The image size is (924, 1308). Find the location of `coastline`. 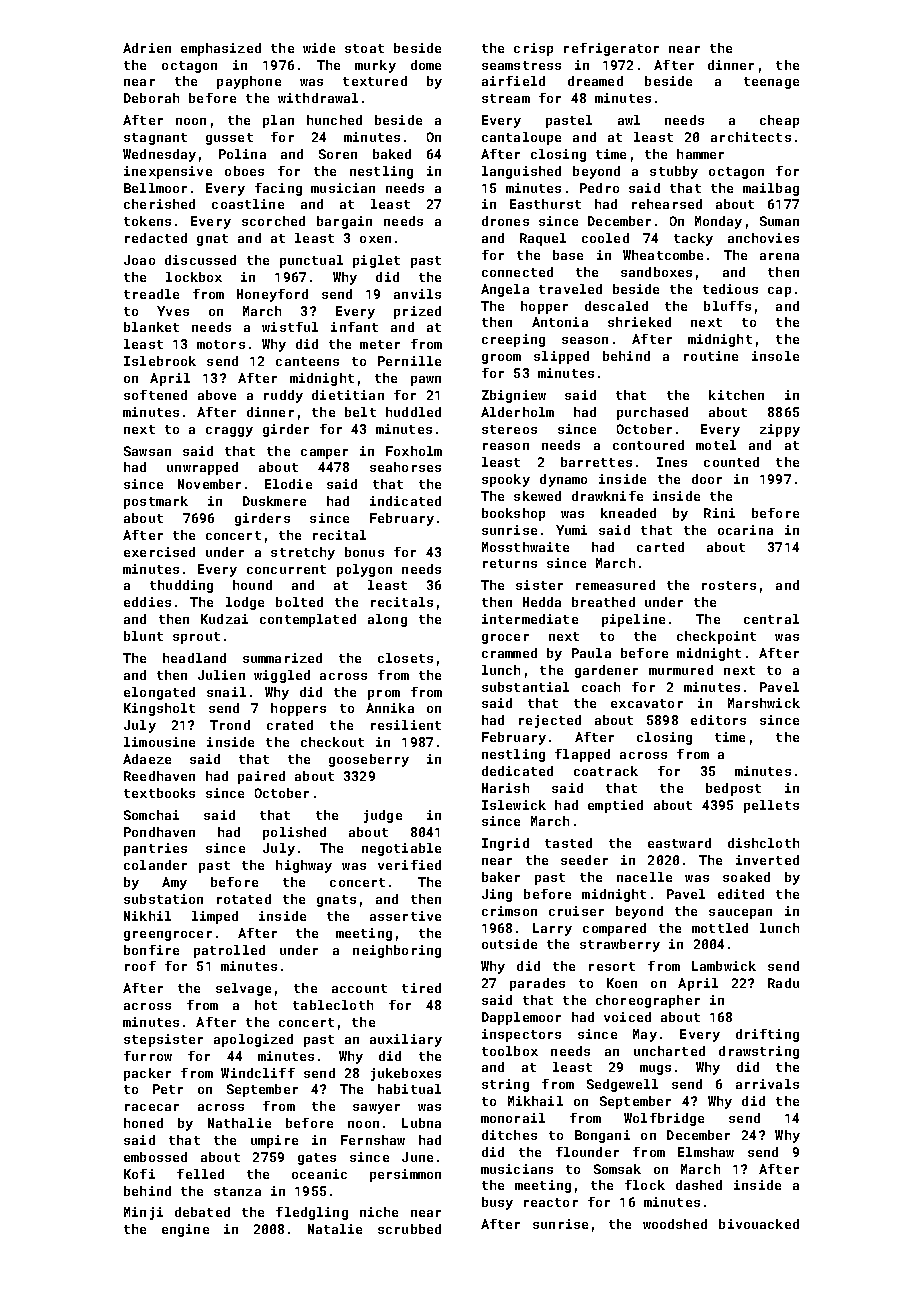

coastline is located at coordinates (248, 204).
